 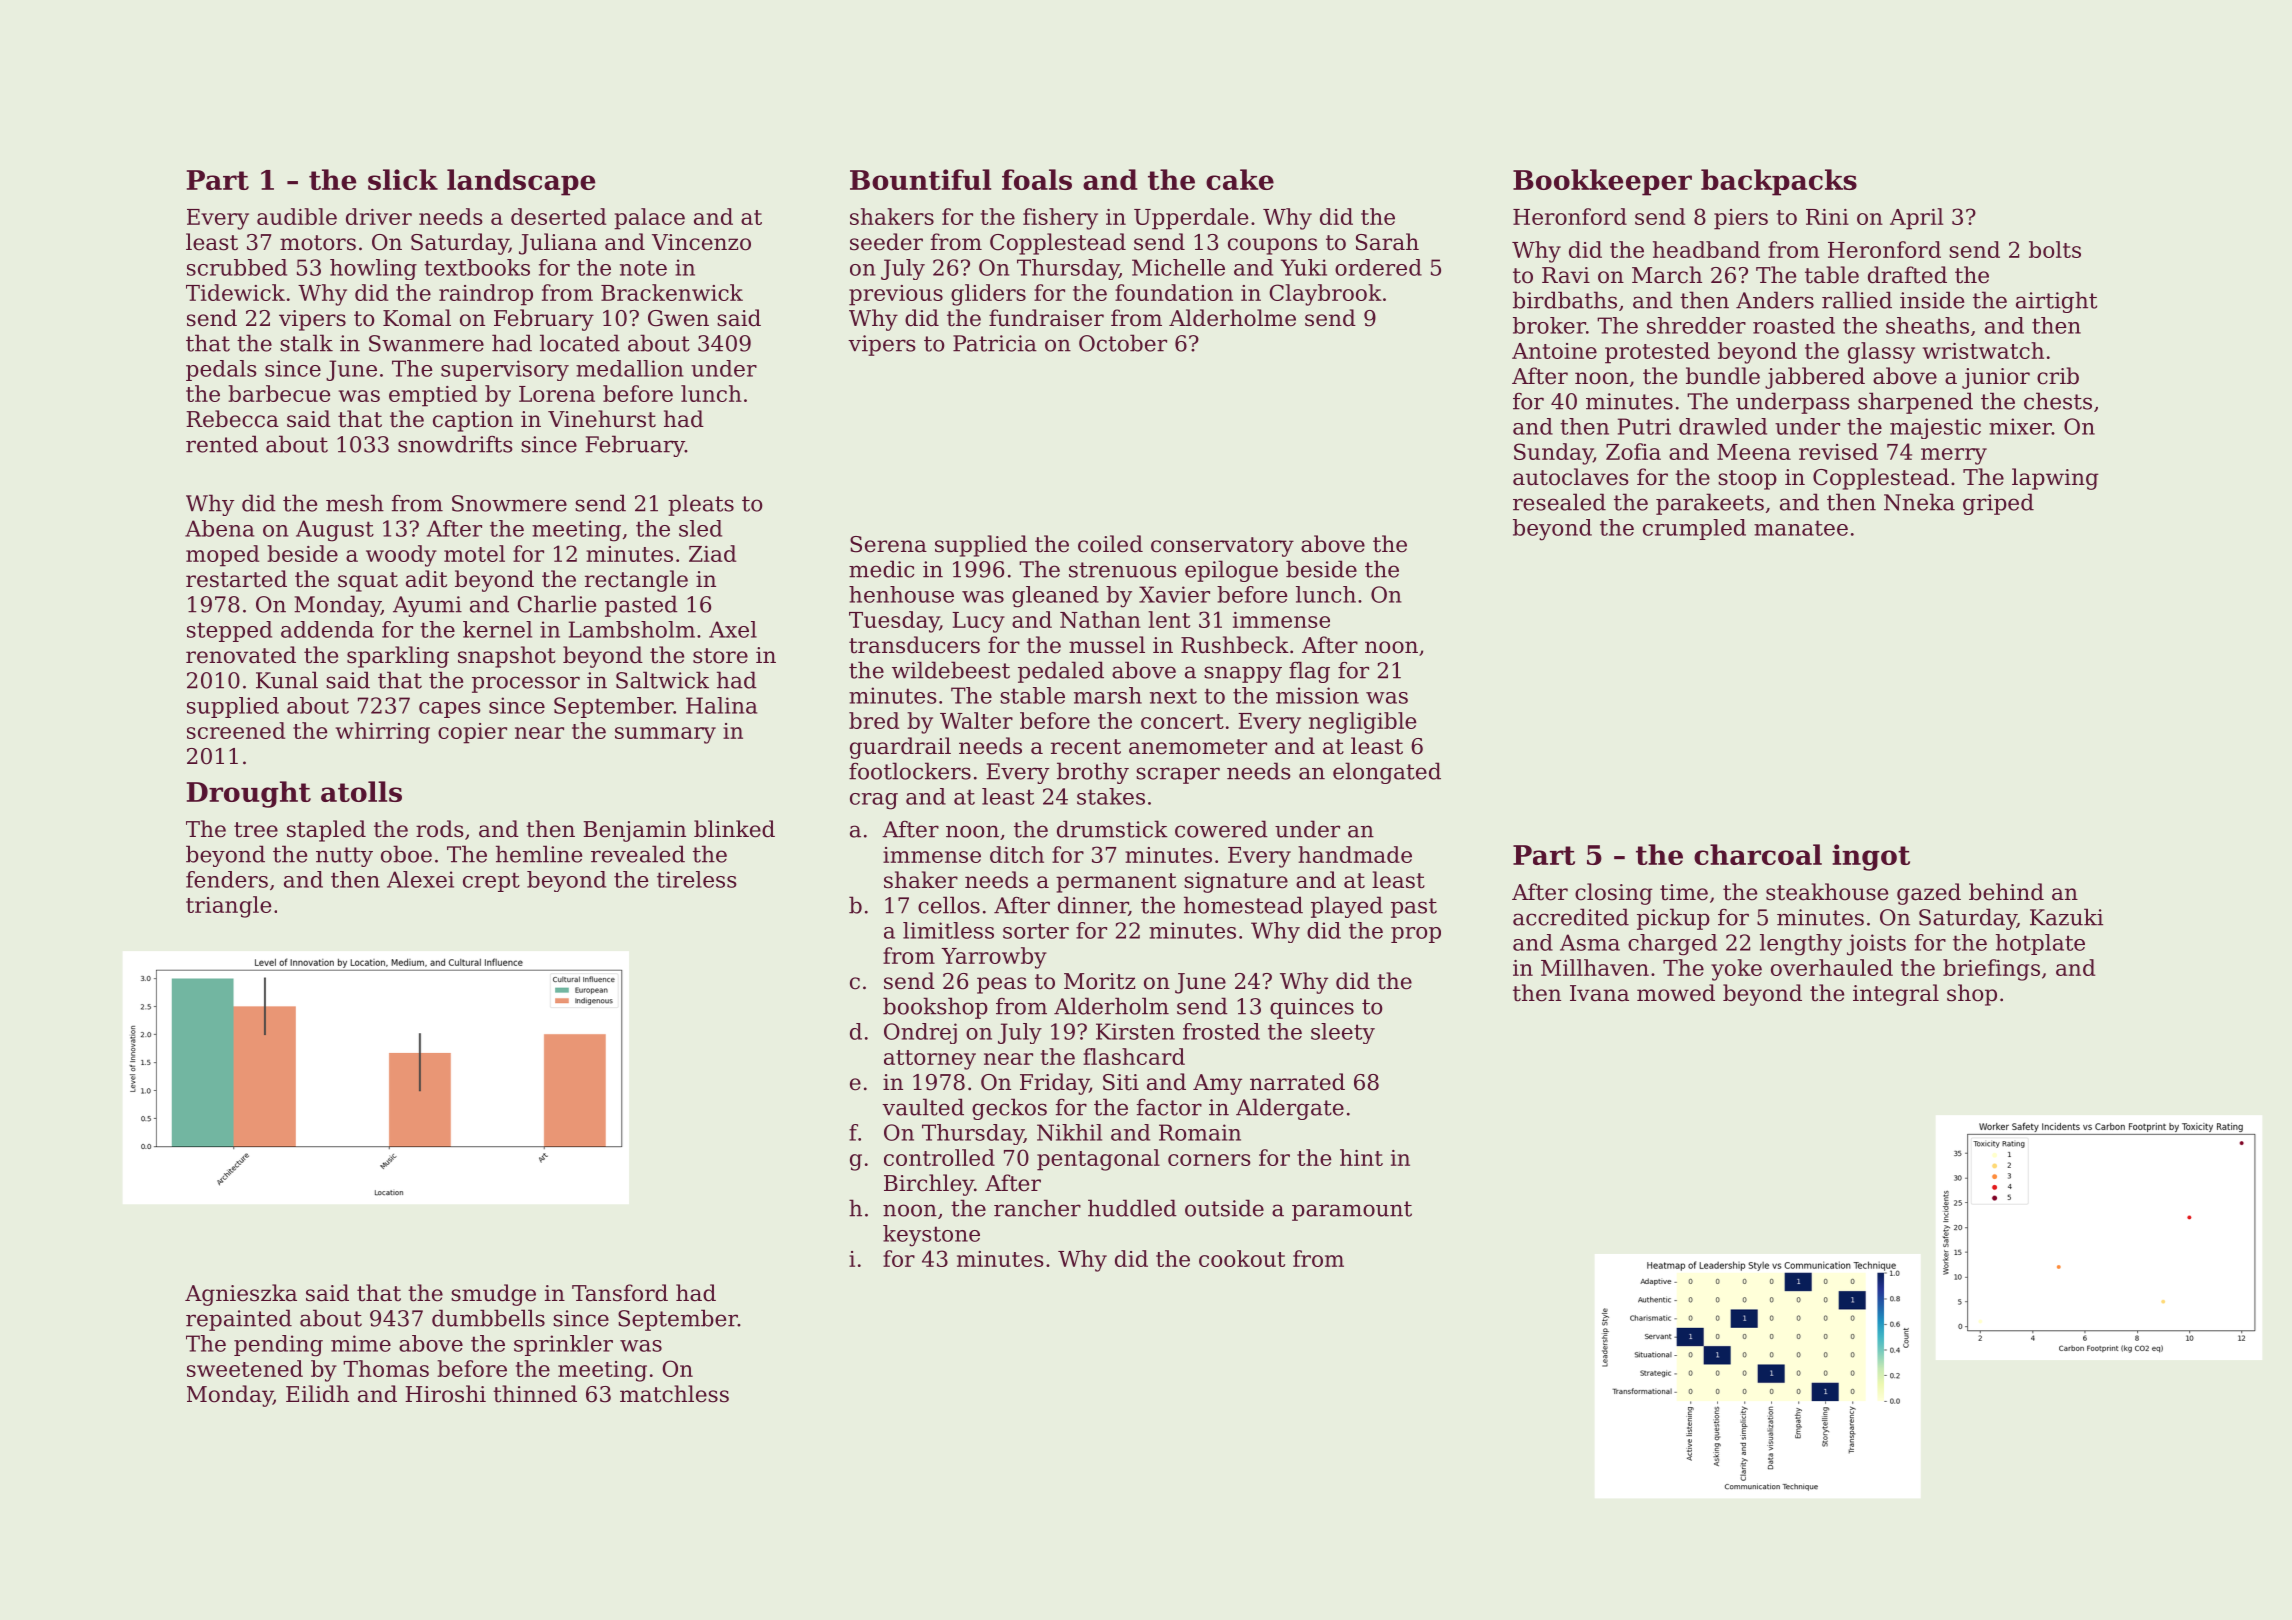 What do you see at coordinates (1209, 1160) in the screenshot?
I see `corners` at bounding box center [1209, 1160].
